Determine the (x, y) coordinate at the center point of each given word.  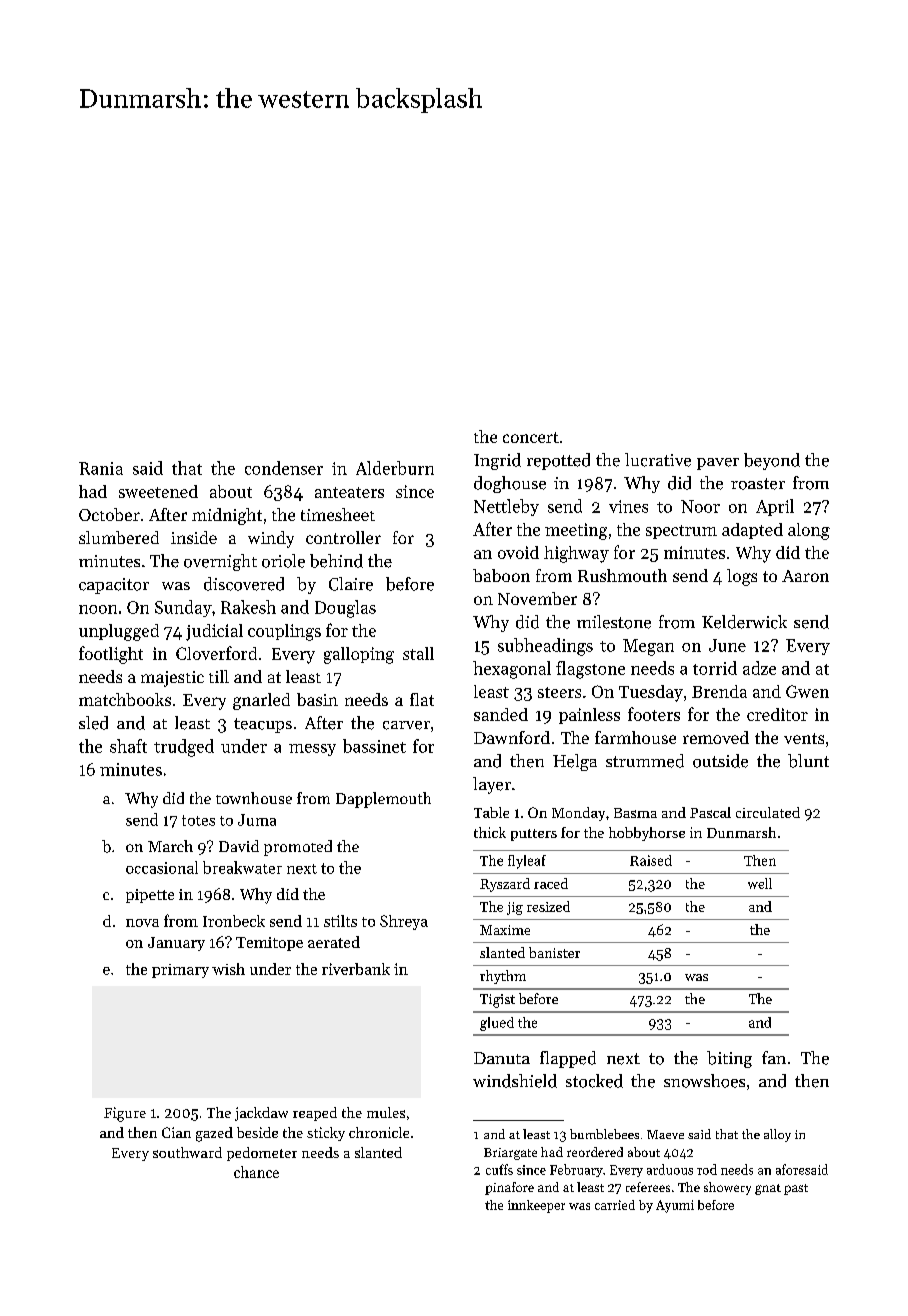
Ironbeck (234, 921)
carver (406, 725)
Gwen (807, 691)
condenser (284, 468)
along (809, 531)
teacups (263, 725)
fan (774, 1057)
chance (256, 1172)
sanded (501, 714)
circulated (768, 812)
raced (551, 883)
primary (180, 971)
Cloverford (216, 653)
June (727, 645)
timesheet (338, 514)
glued (497, 1024)
